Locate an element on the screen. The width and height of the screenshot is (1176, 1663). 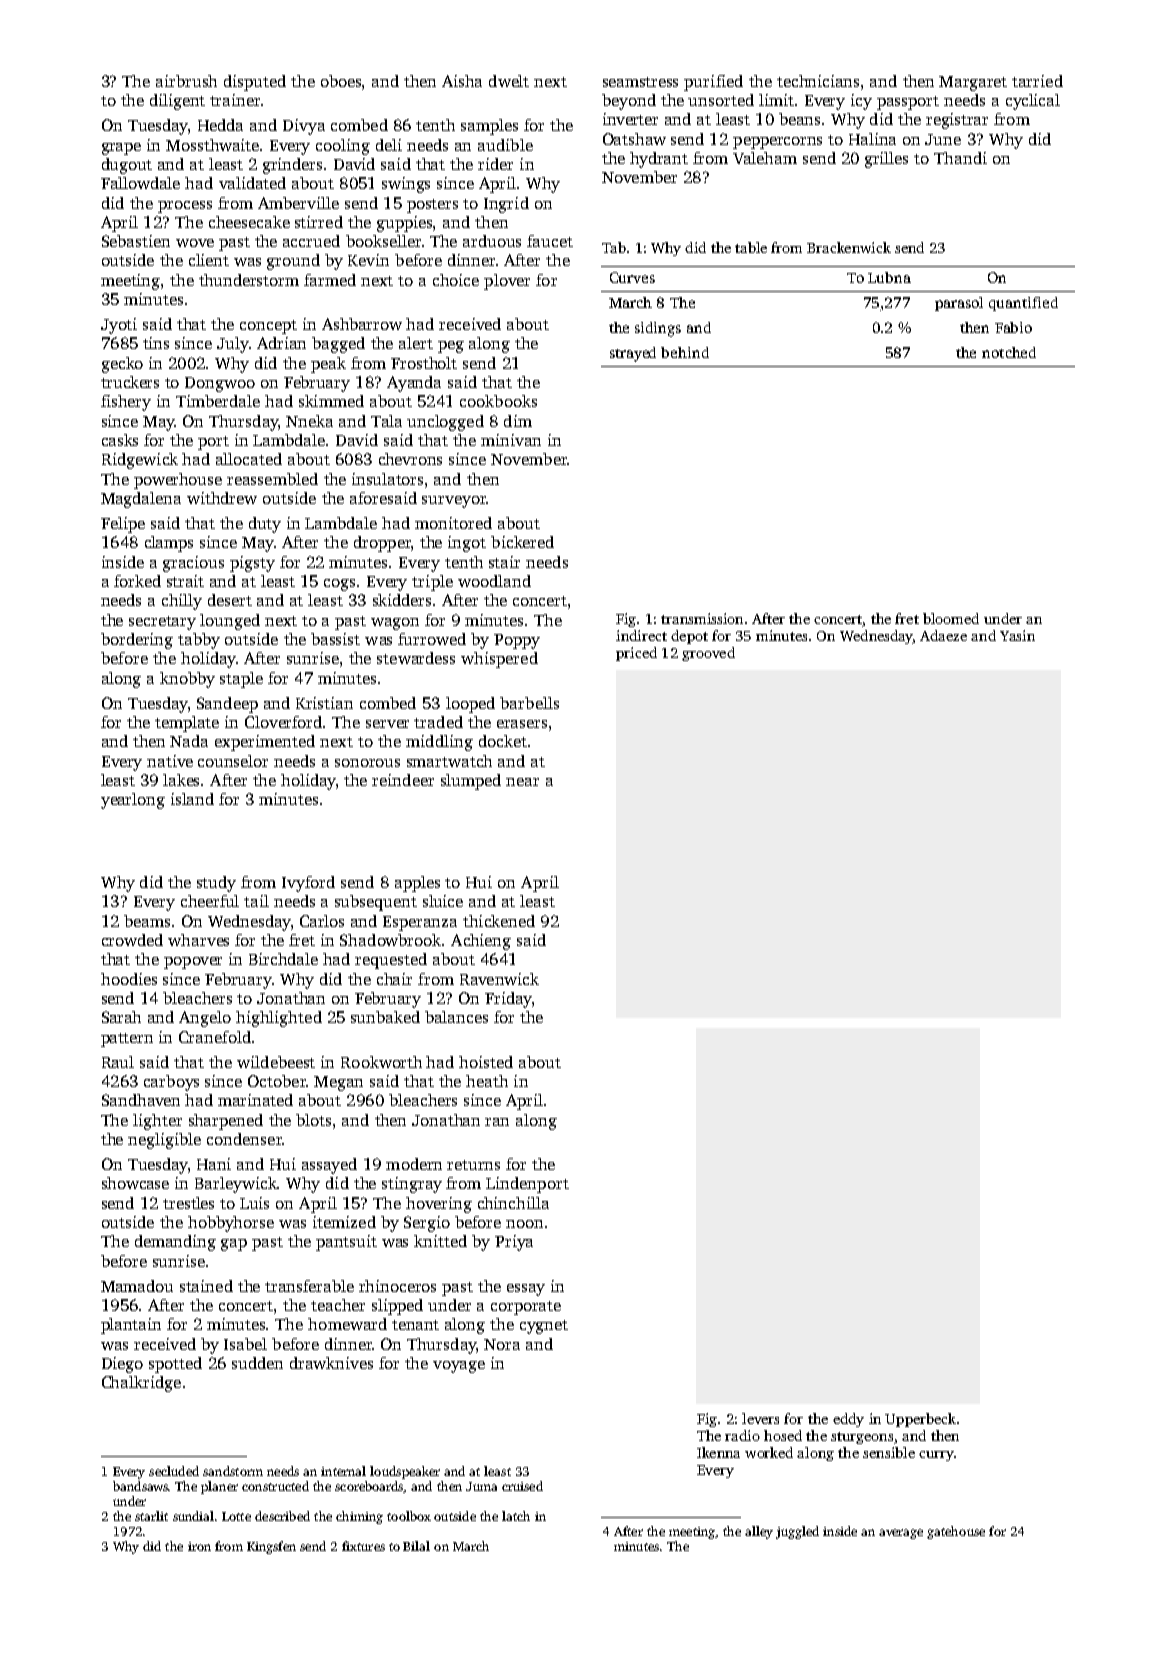
Mamadou is located at coordinates (137, 1286).
